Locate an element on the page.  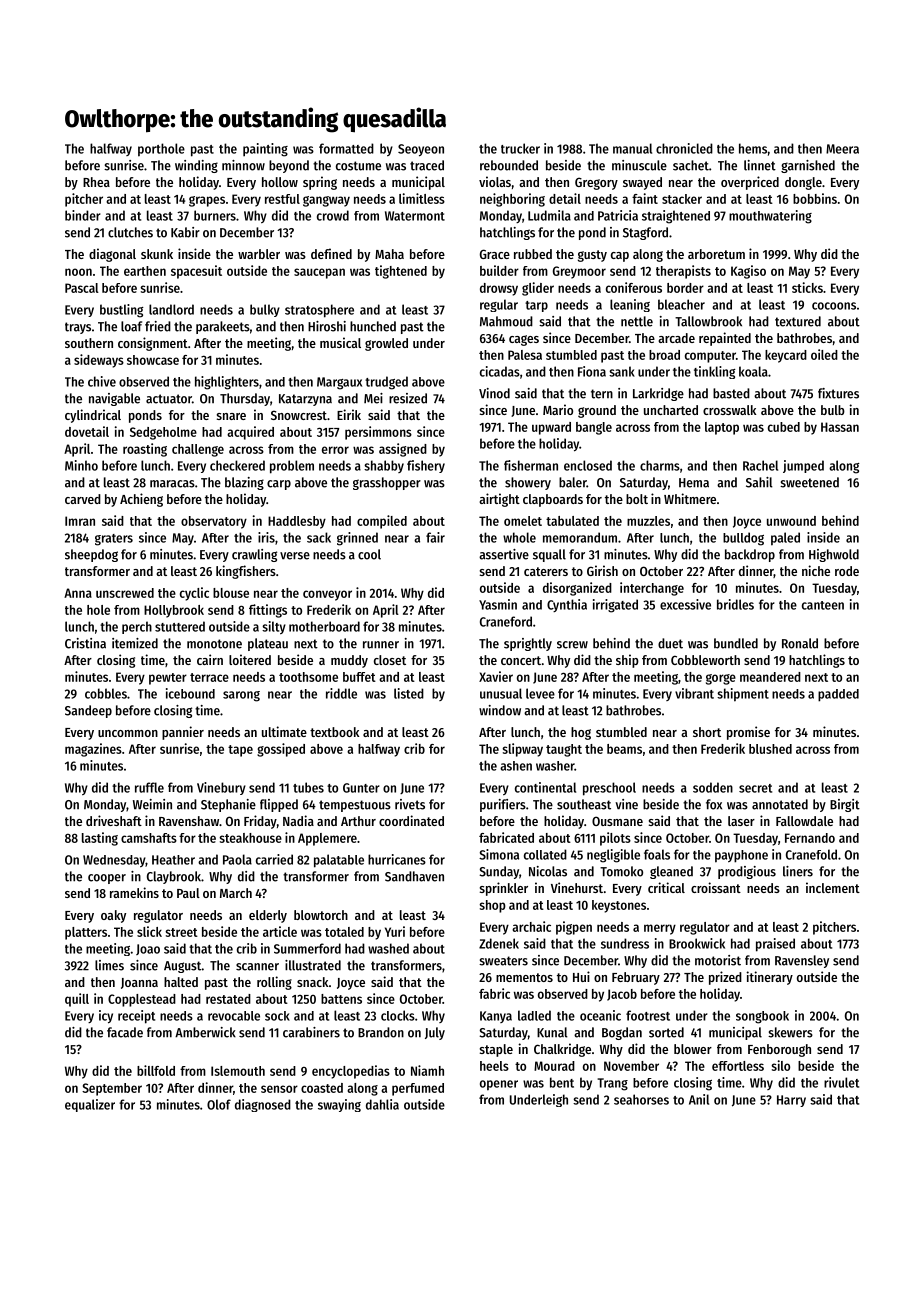
builder is located at coordinates (499, 270).
